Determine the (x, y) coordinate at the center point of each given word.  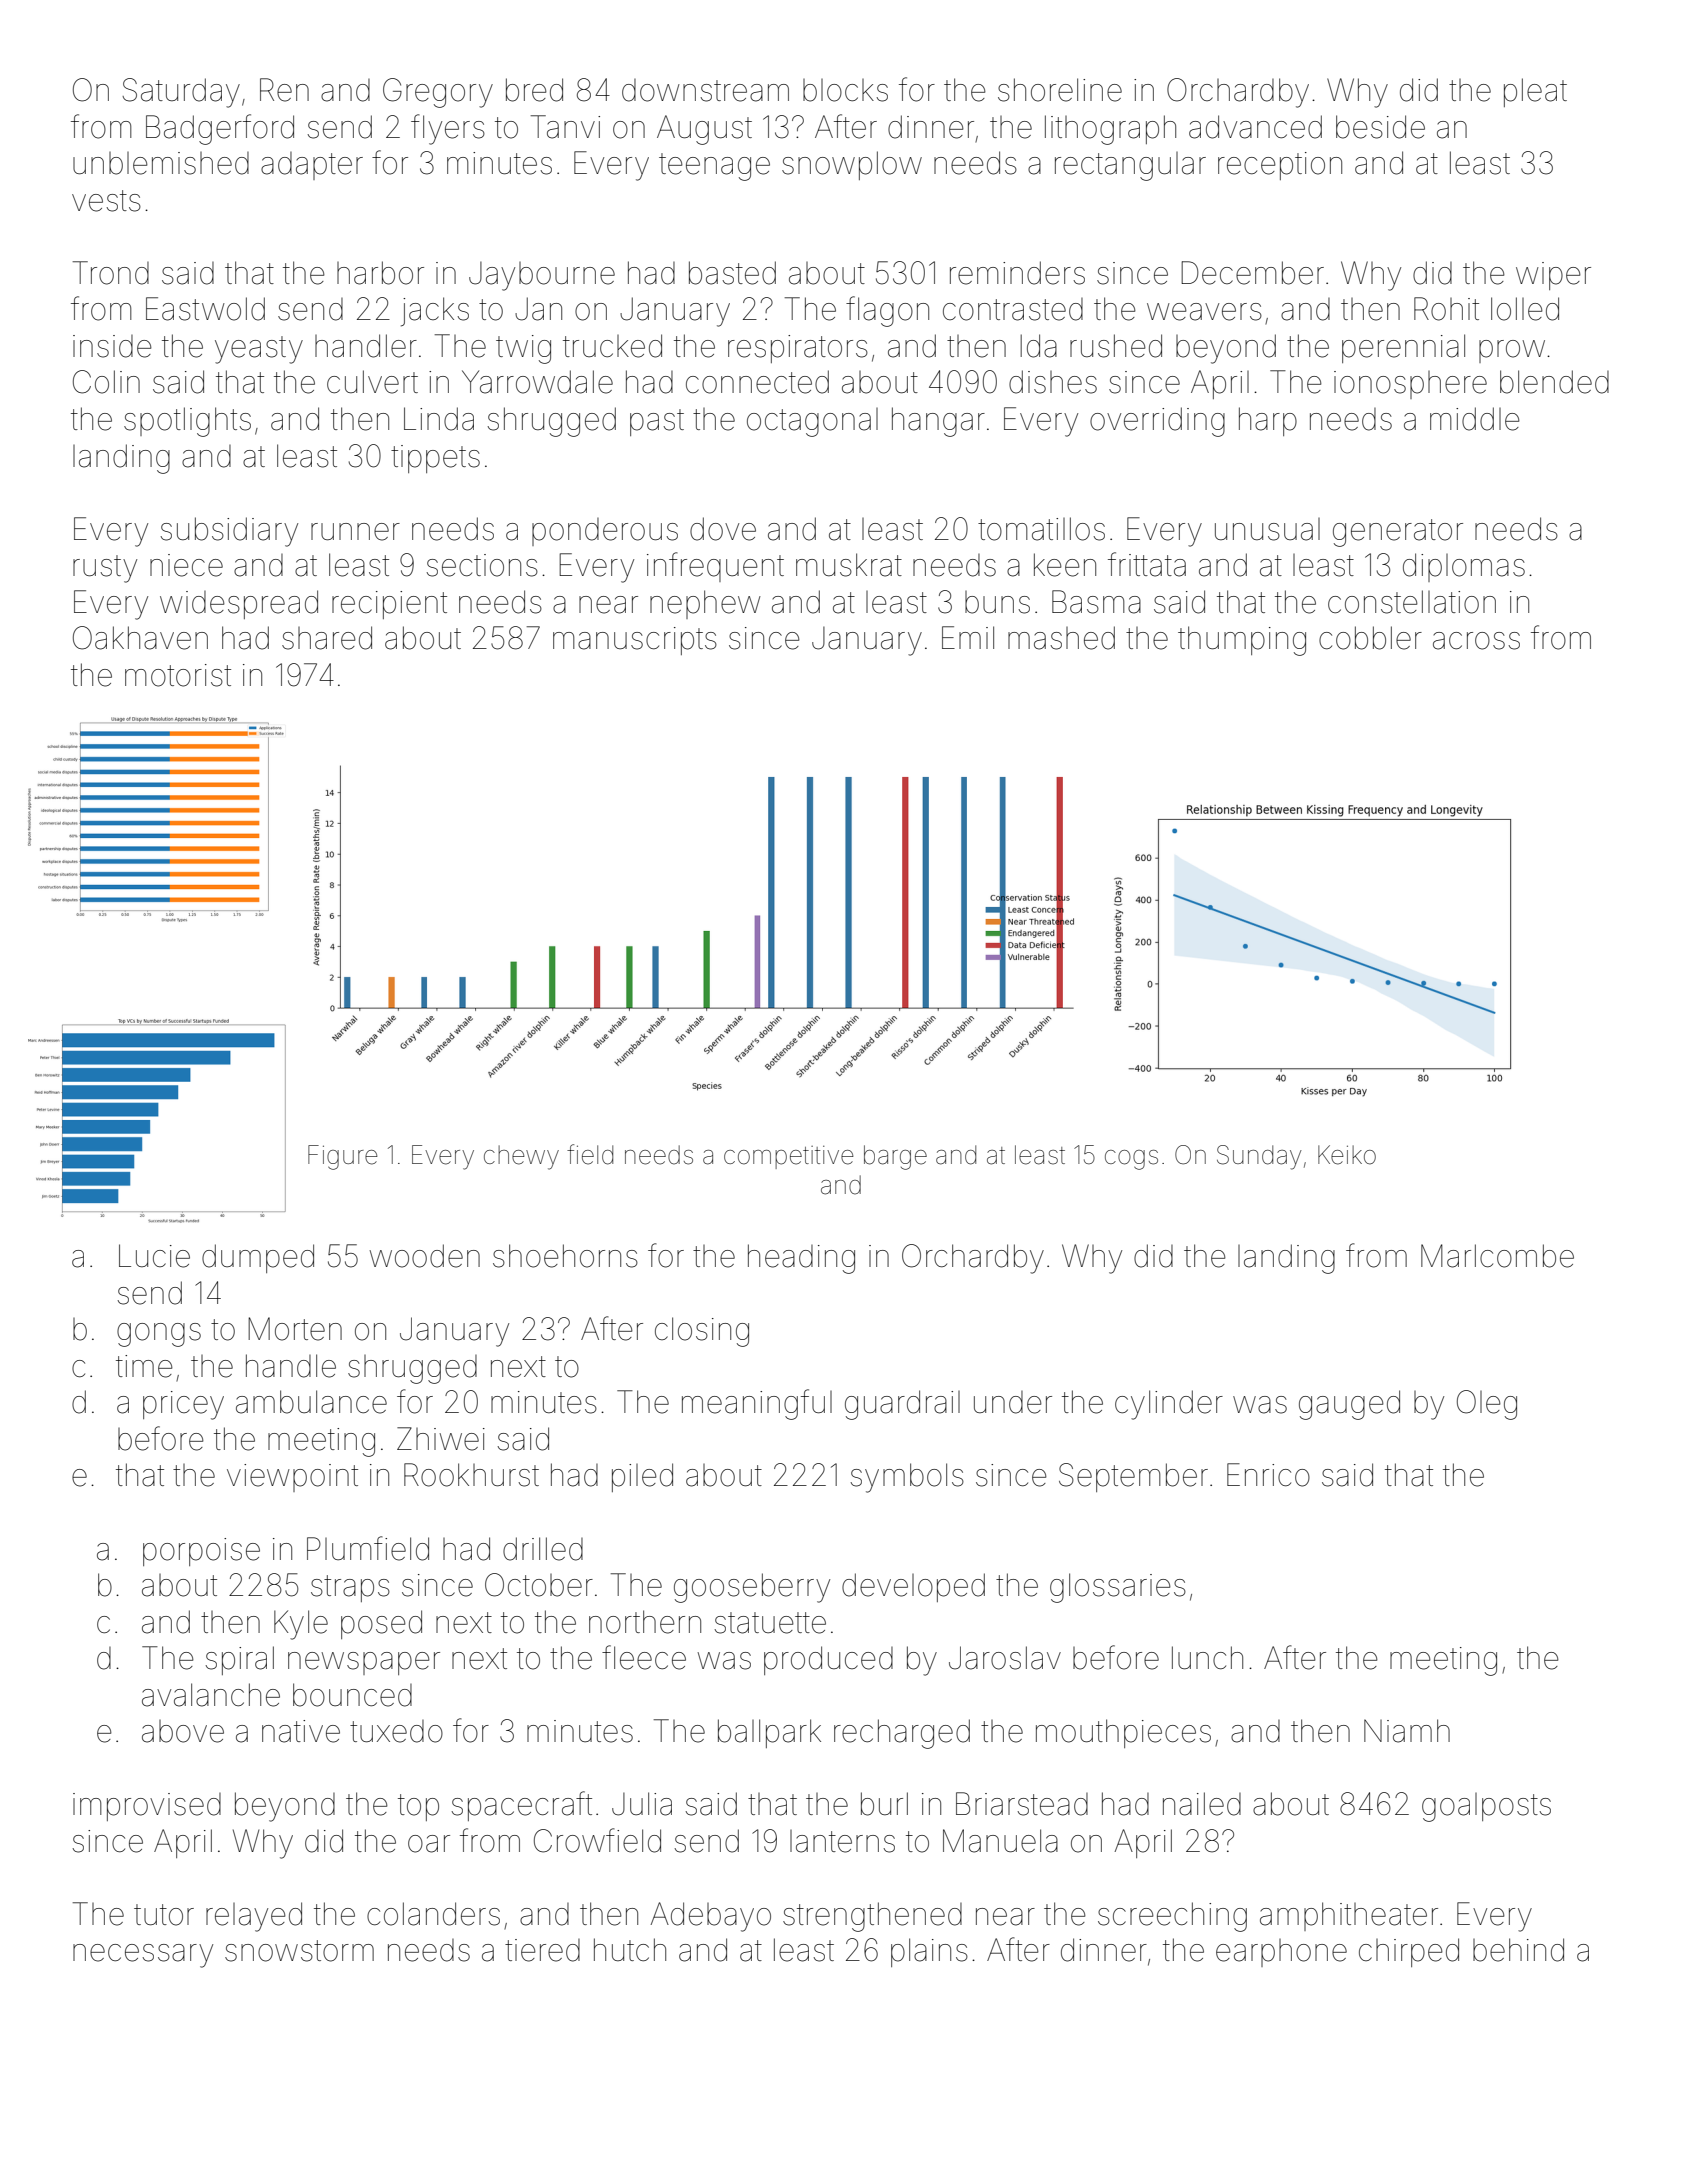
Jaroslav (1005, 1658)
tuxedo (396, 1731)
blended (1554, 382)
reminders (1017, 273)
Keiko (1347, 1155)
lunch (1207, 1657)
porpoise (201, 1552)
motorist (178, 675)
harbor (380, 273)
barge (895, 1157)
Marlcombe (1497, 1256)
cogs (1131, 1160)
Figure (343, 1157)
